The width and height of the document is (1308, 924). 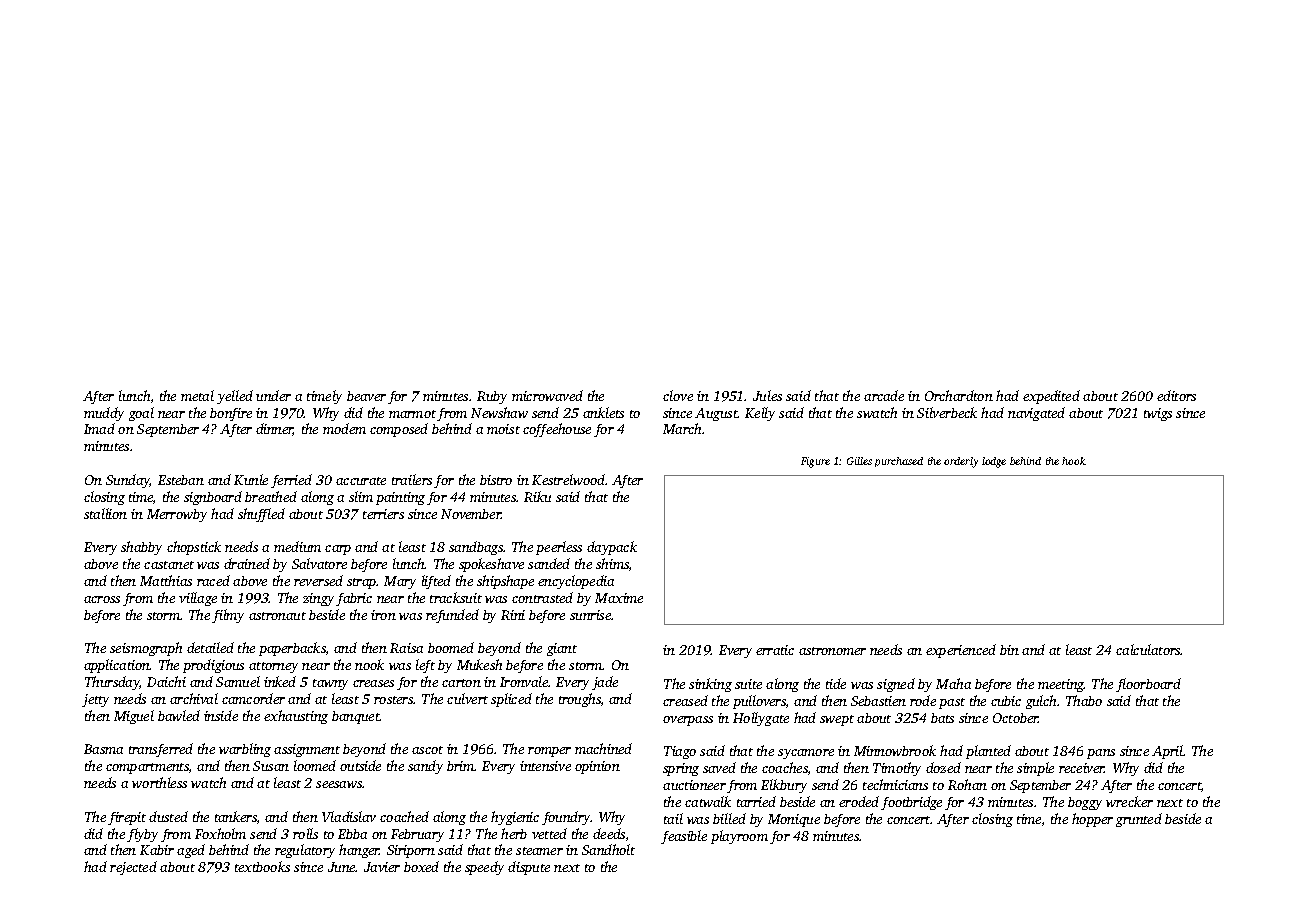 I want to click on under, so click(x=273, y=395).
